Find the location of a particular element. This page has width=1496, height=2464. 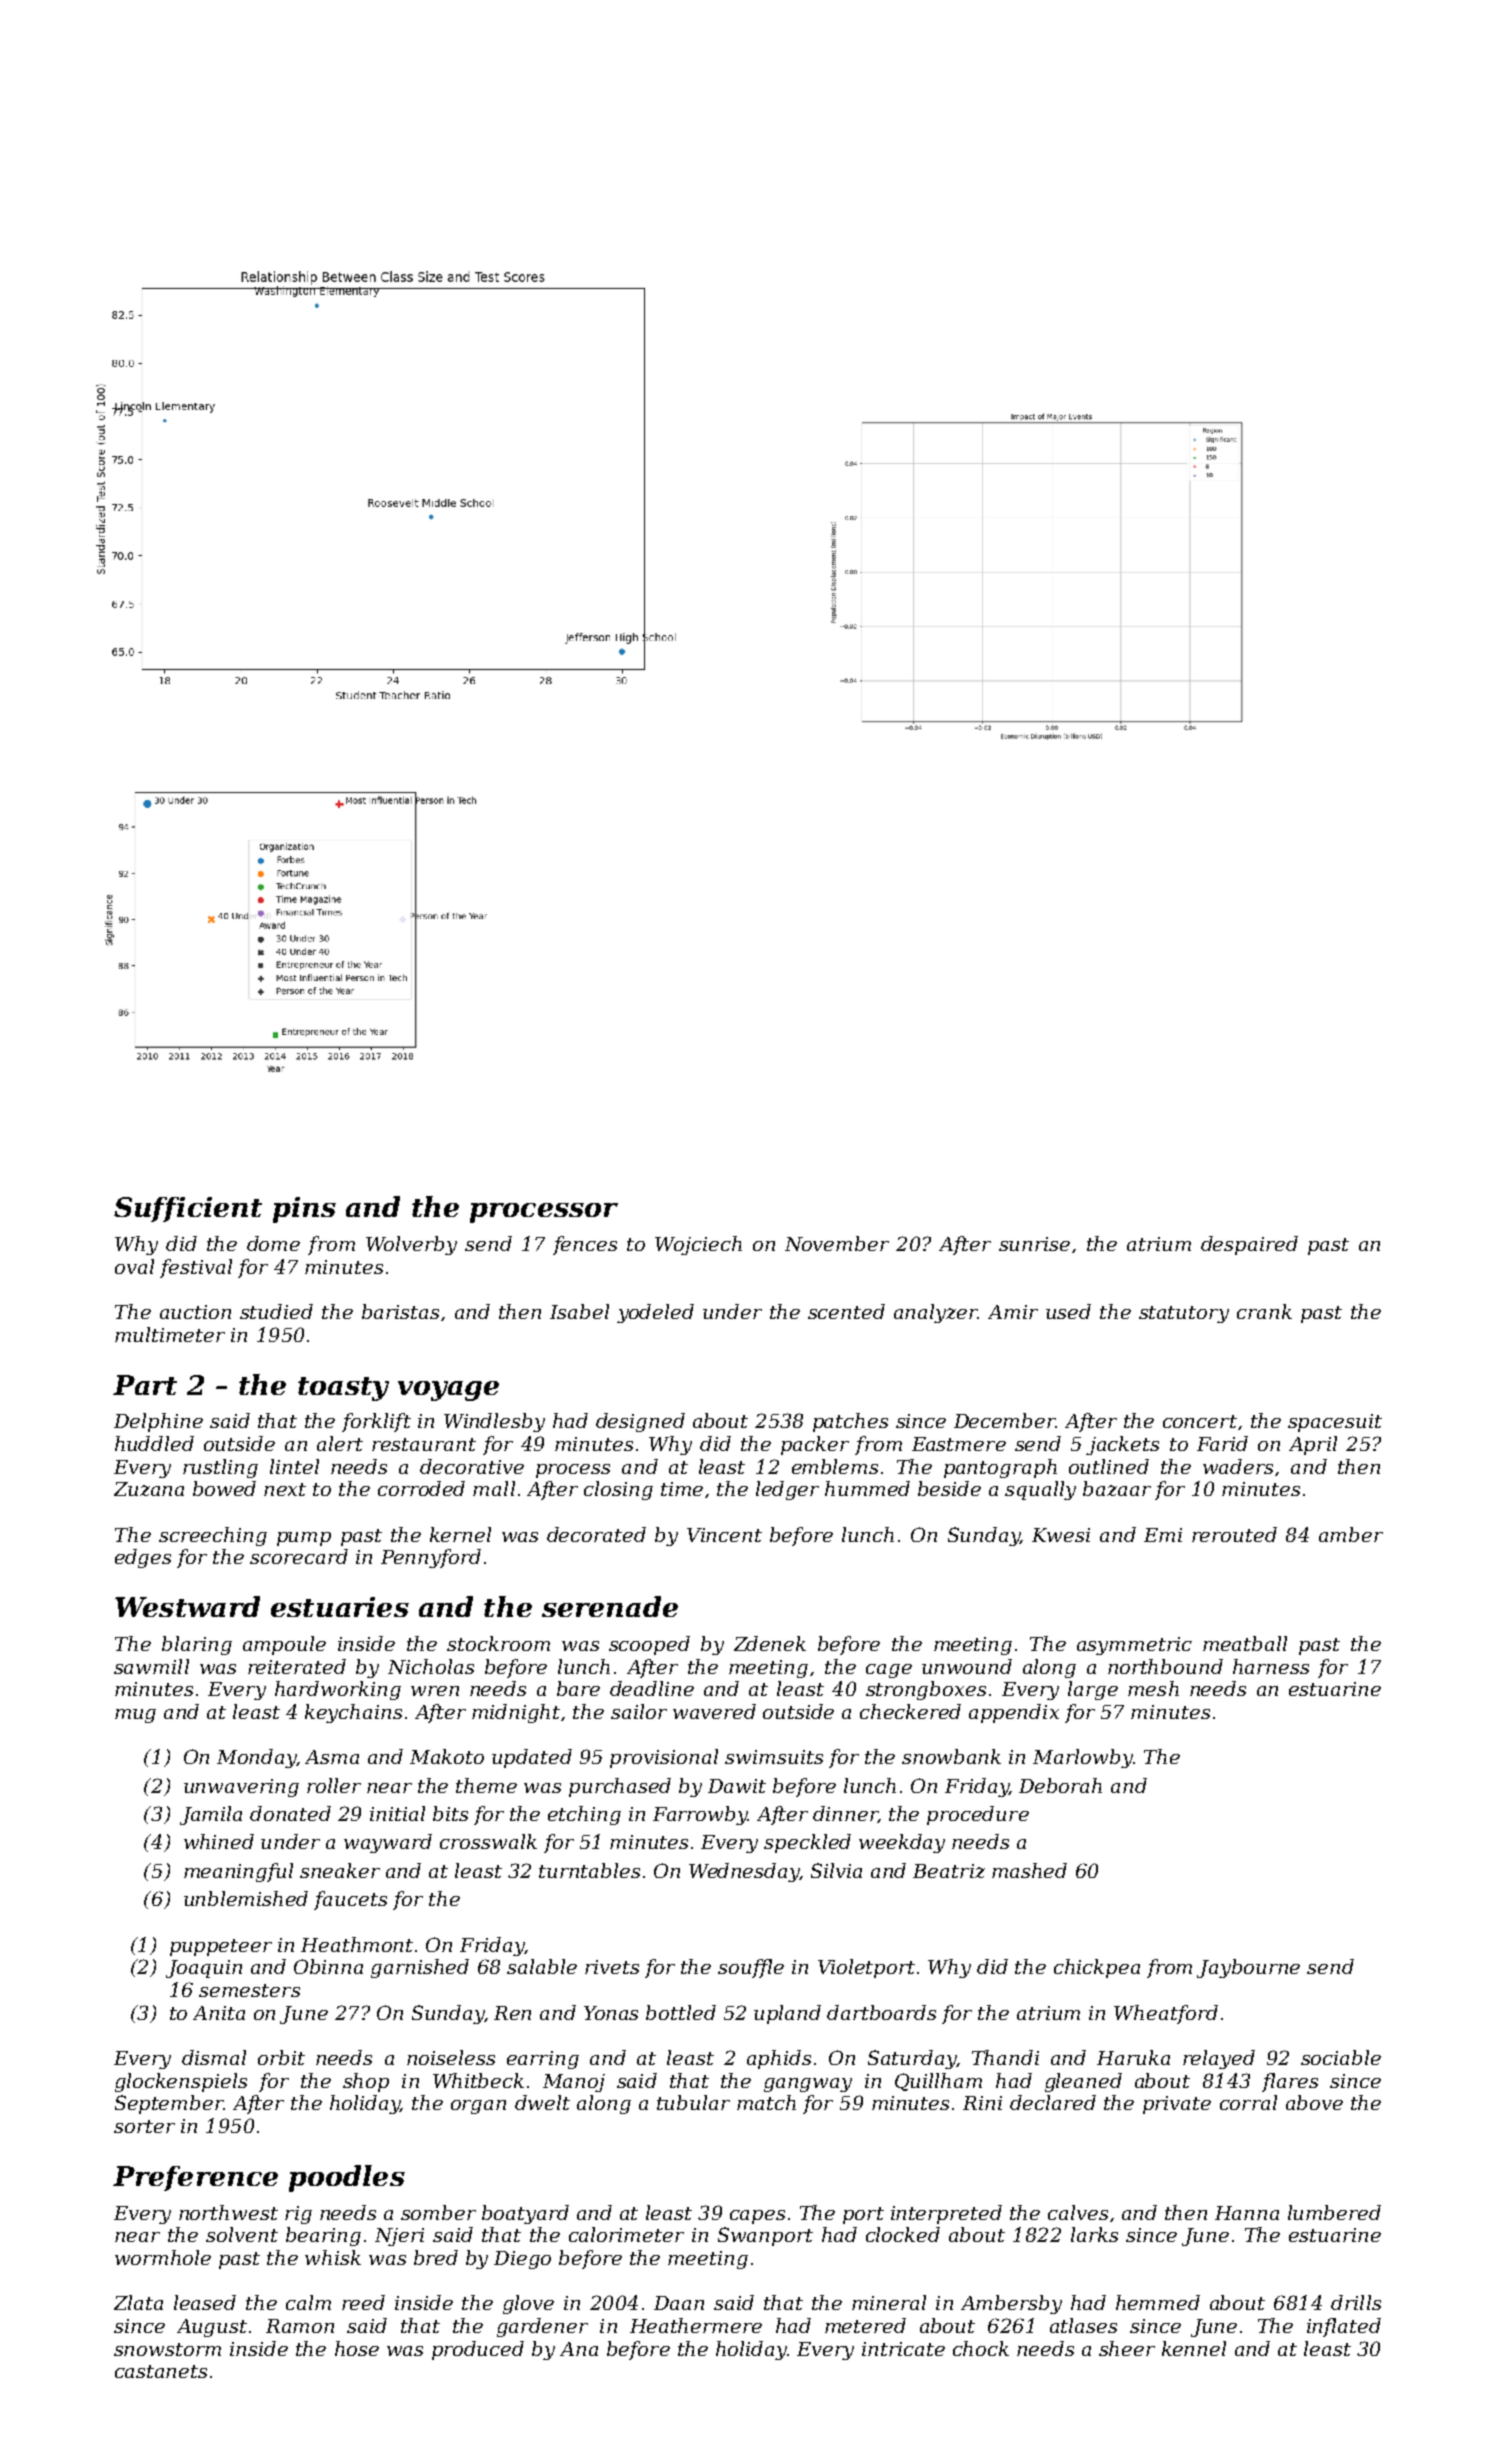

Sufficient is located at coordinates (188, 1209).
